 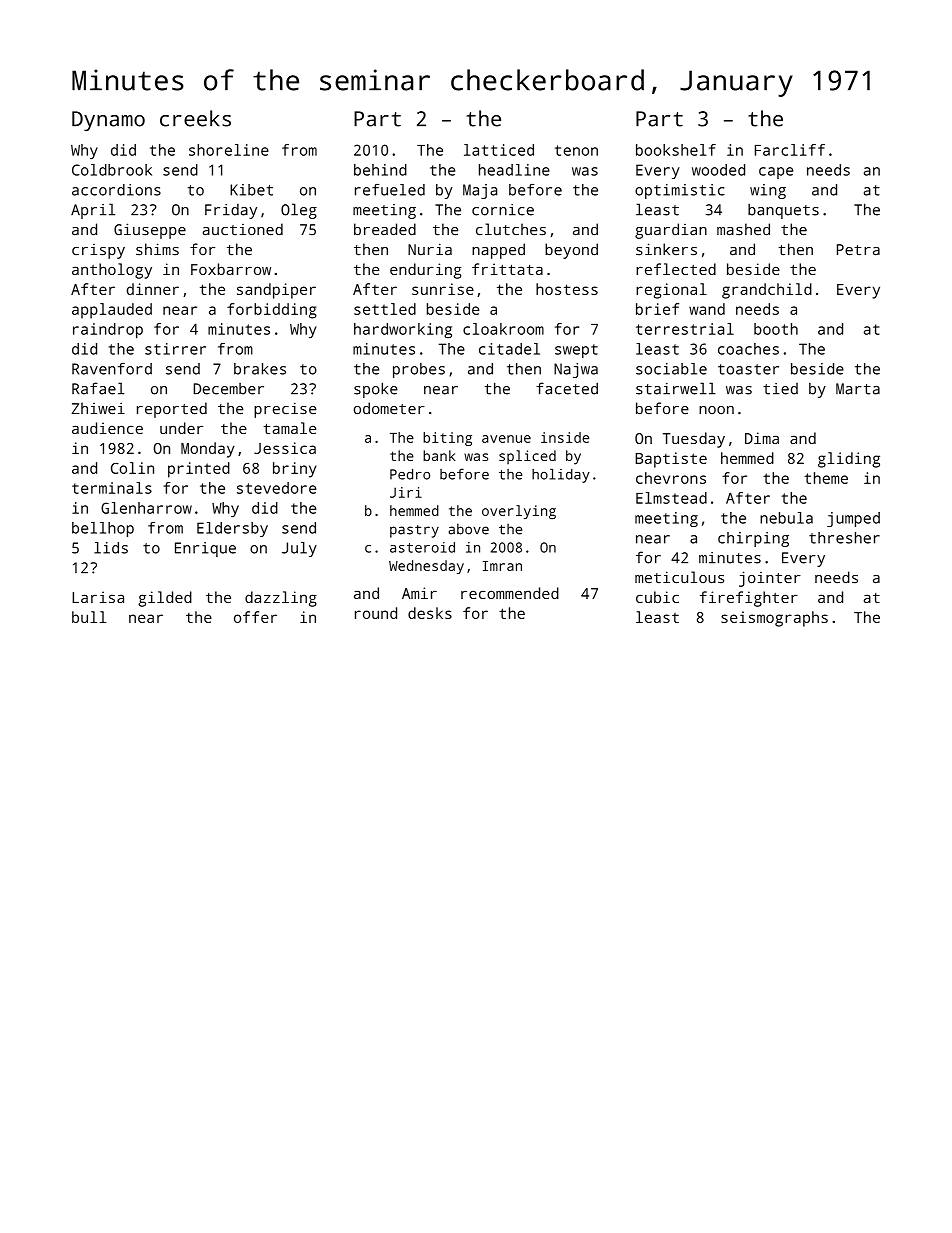 I want to click on bookshelf, so click(x=676, y=150).
